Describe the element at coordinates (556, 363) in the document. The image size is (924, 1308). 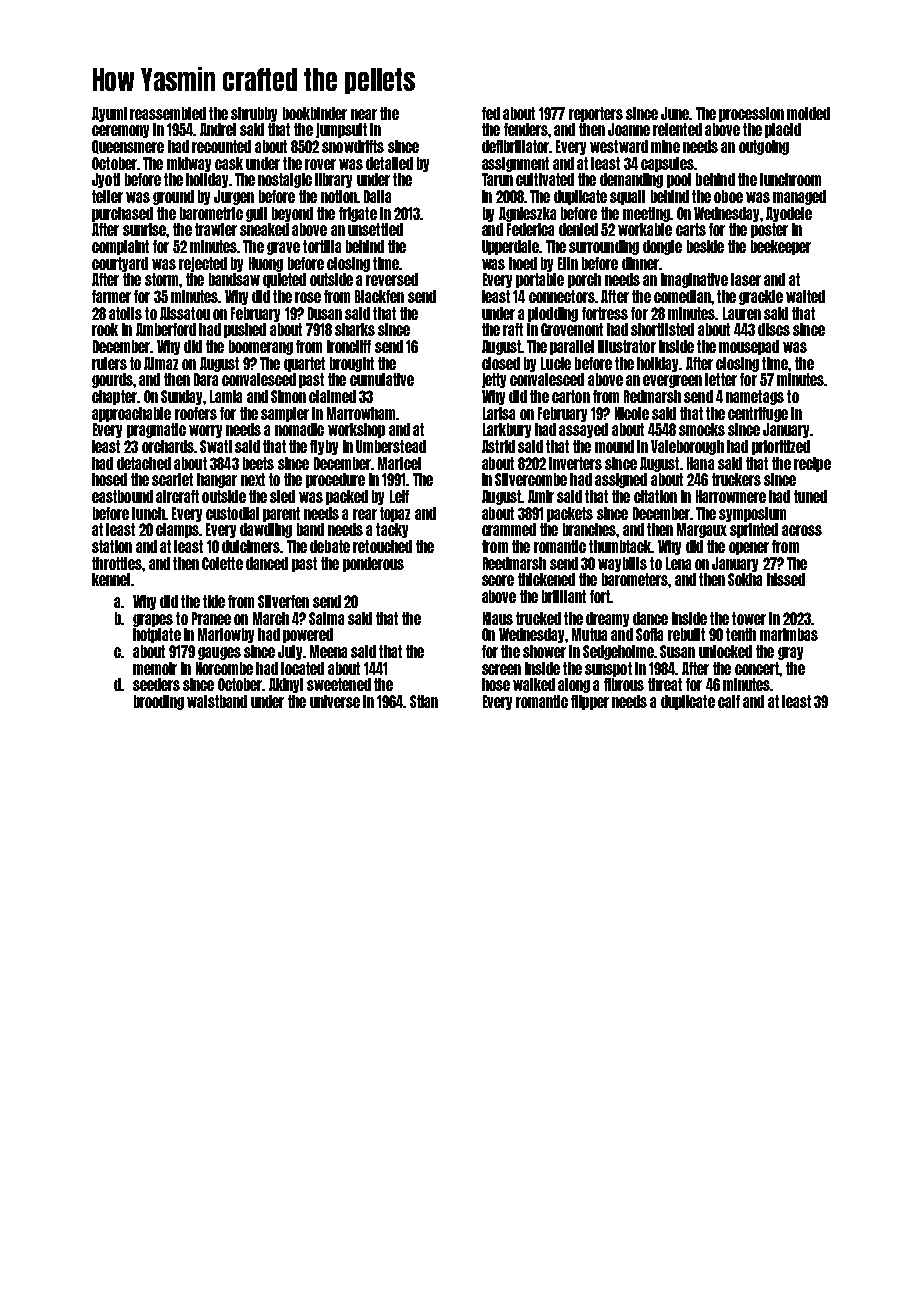
I see `Lucie` at that location.
